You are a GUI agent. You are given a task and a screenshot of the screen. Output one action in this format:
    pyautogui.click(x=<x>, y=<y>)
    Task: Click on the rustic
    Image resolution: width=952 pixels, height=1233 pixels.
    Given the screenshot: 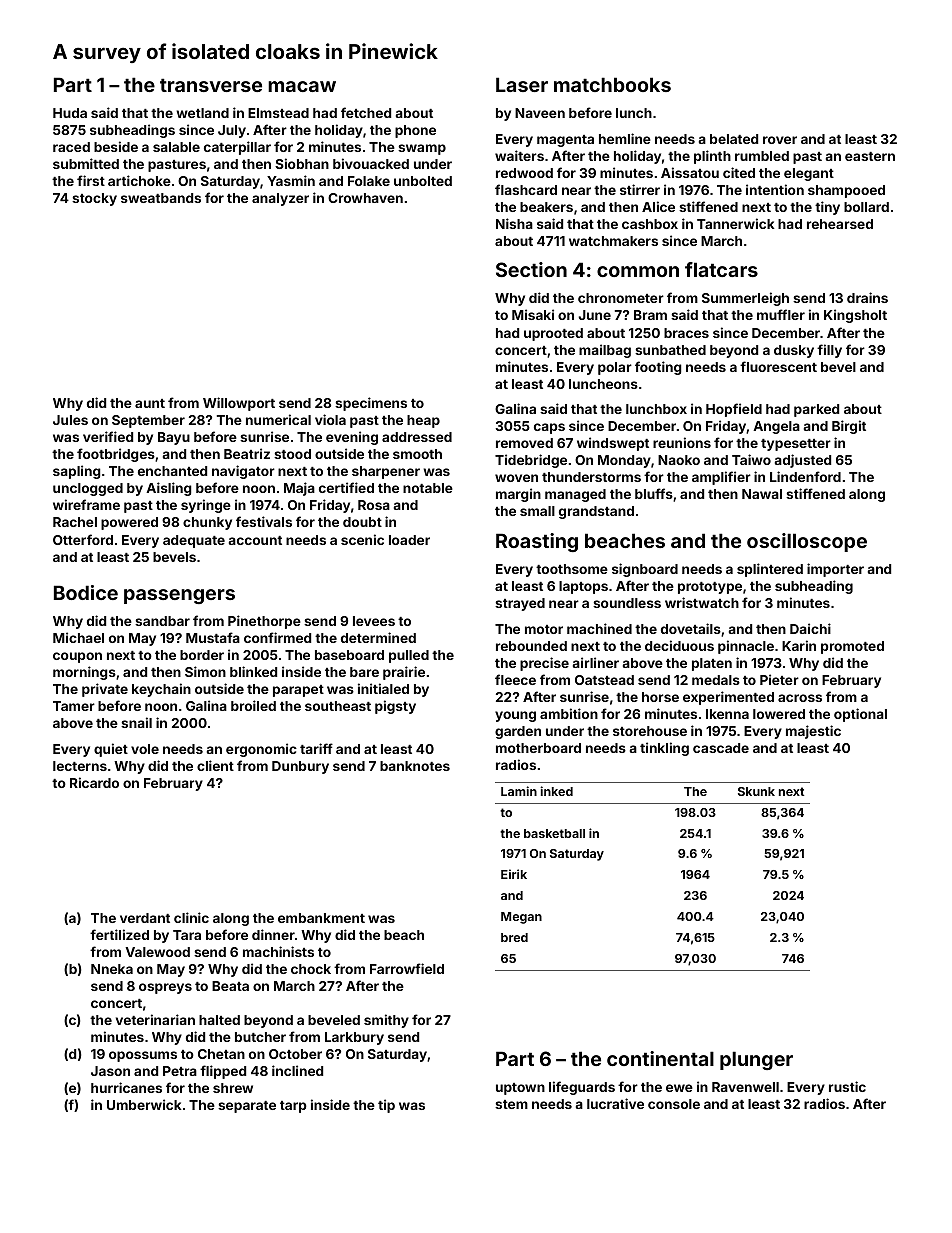 What is the action you would take?
    pyautogui.click(x=847, y=1086)
